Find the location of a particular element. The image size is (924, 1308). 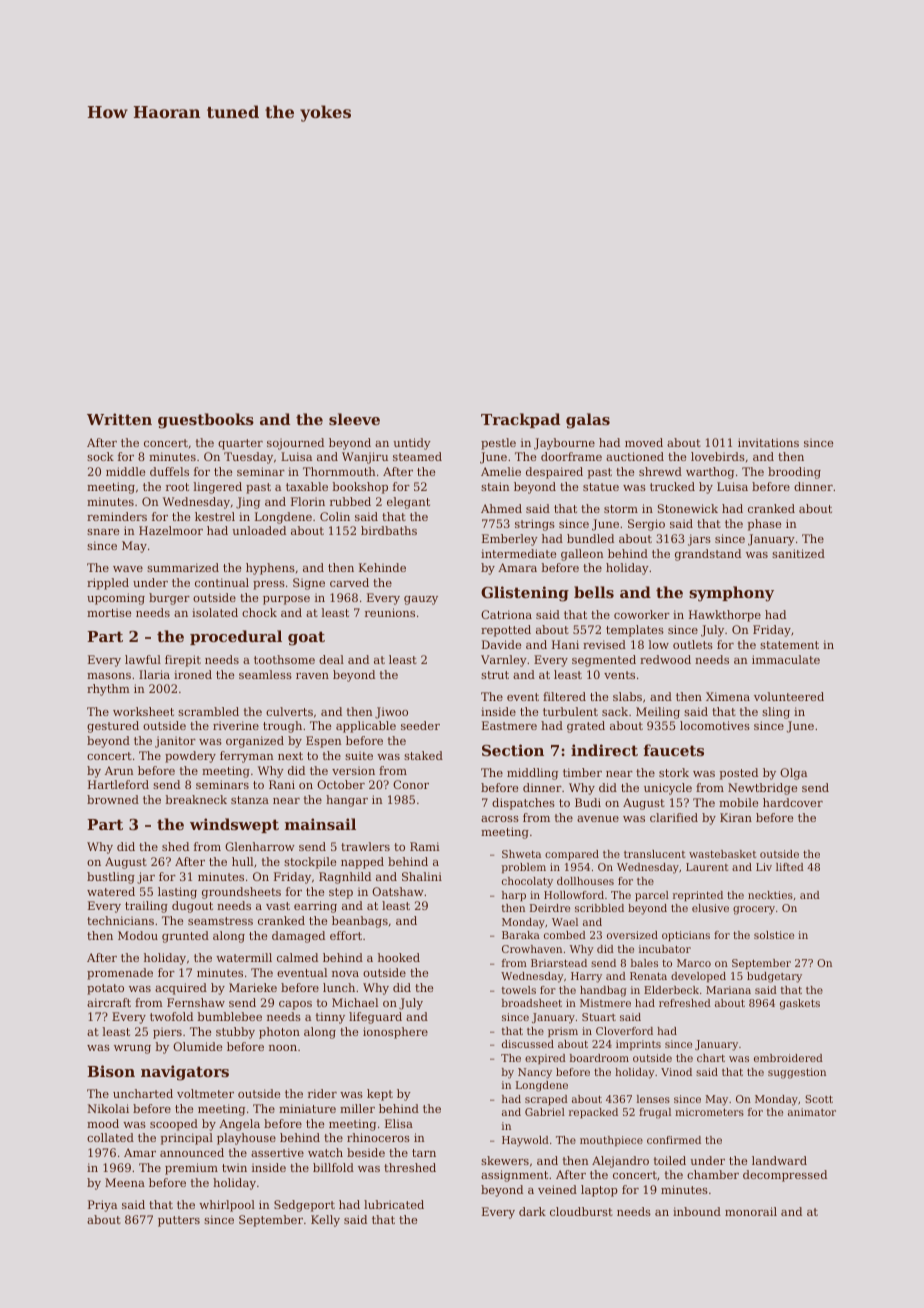

Ahmed is located at coordinates (501, 508).
